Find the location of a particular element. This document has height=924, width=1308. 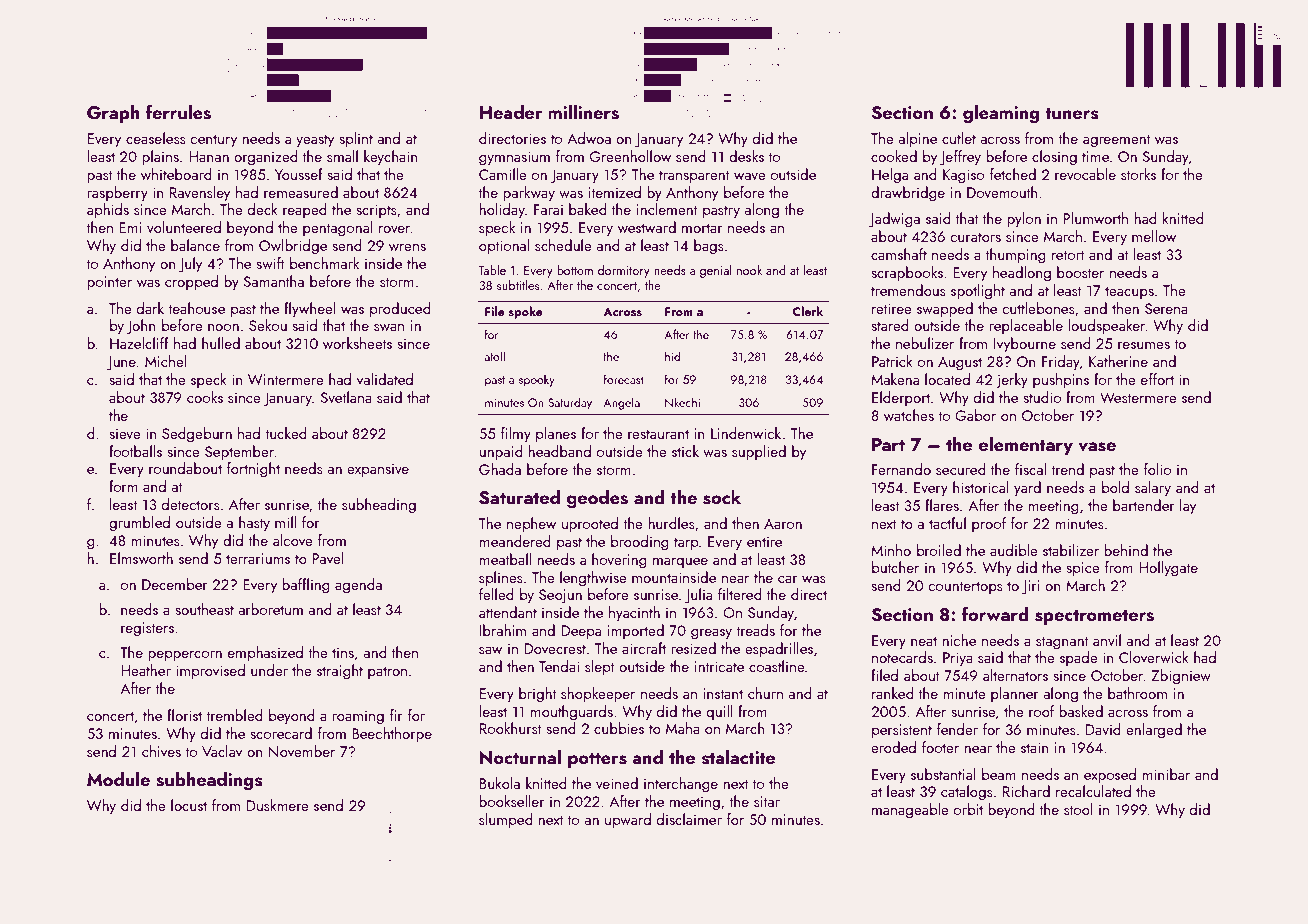

butcher is located at coordinates (895, 567).
